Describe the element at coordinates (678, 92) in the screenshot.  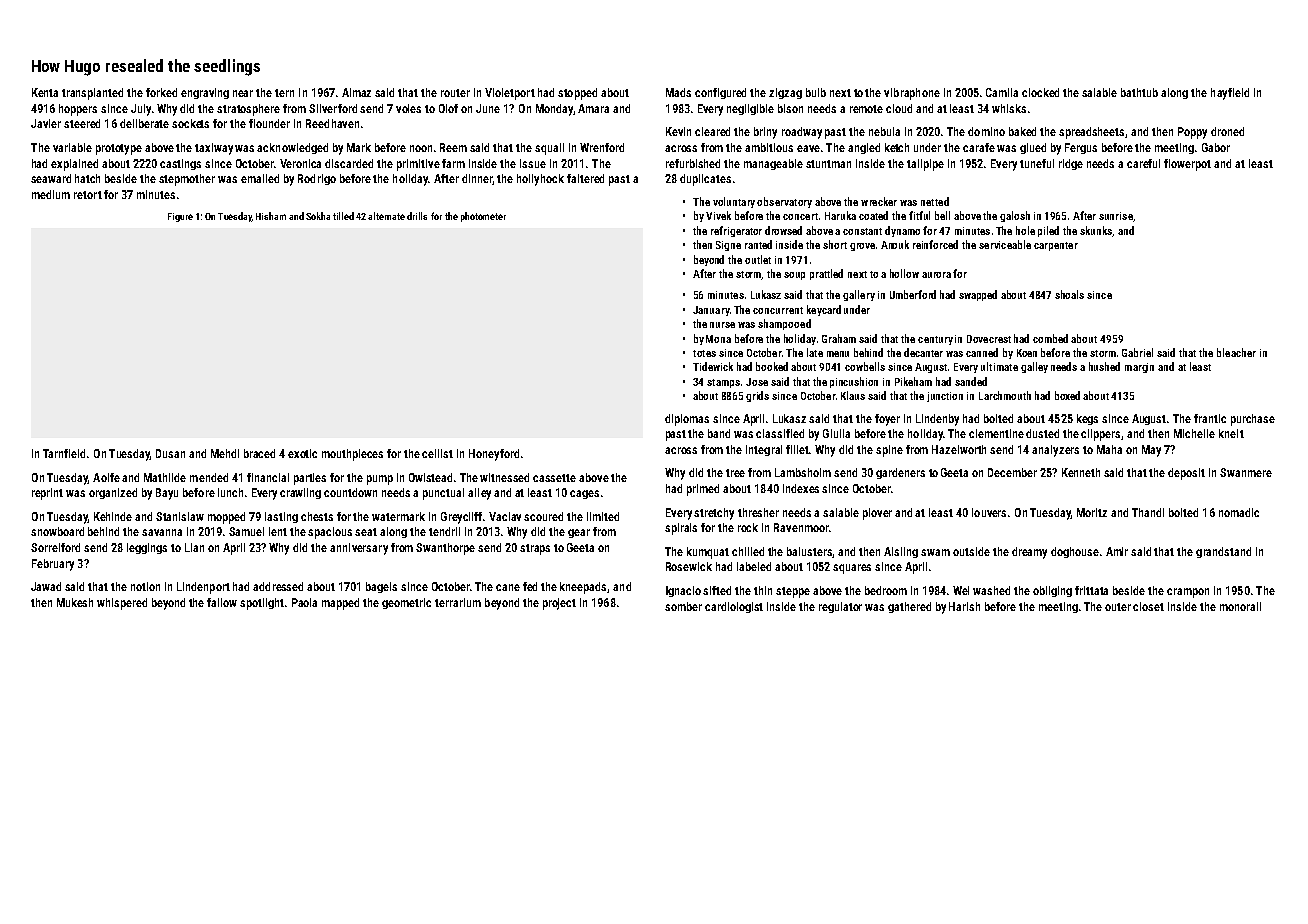
I see `Mads` at that location.
